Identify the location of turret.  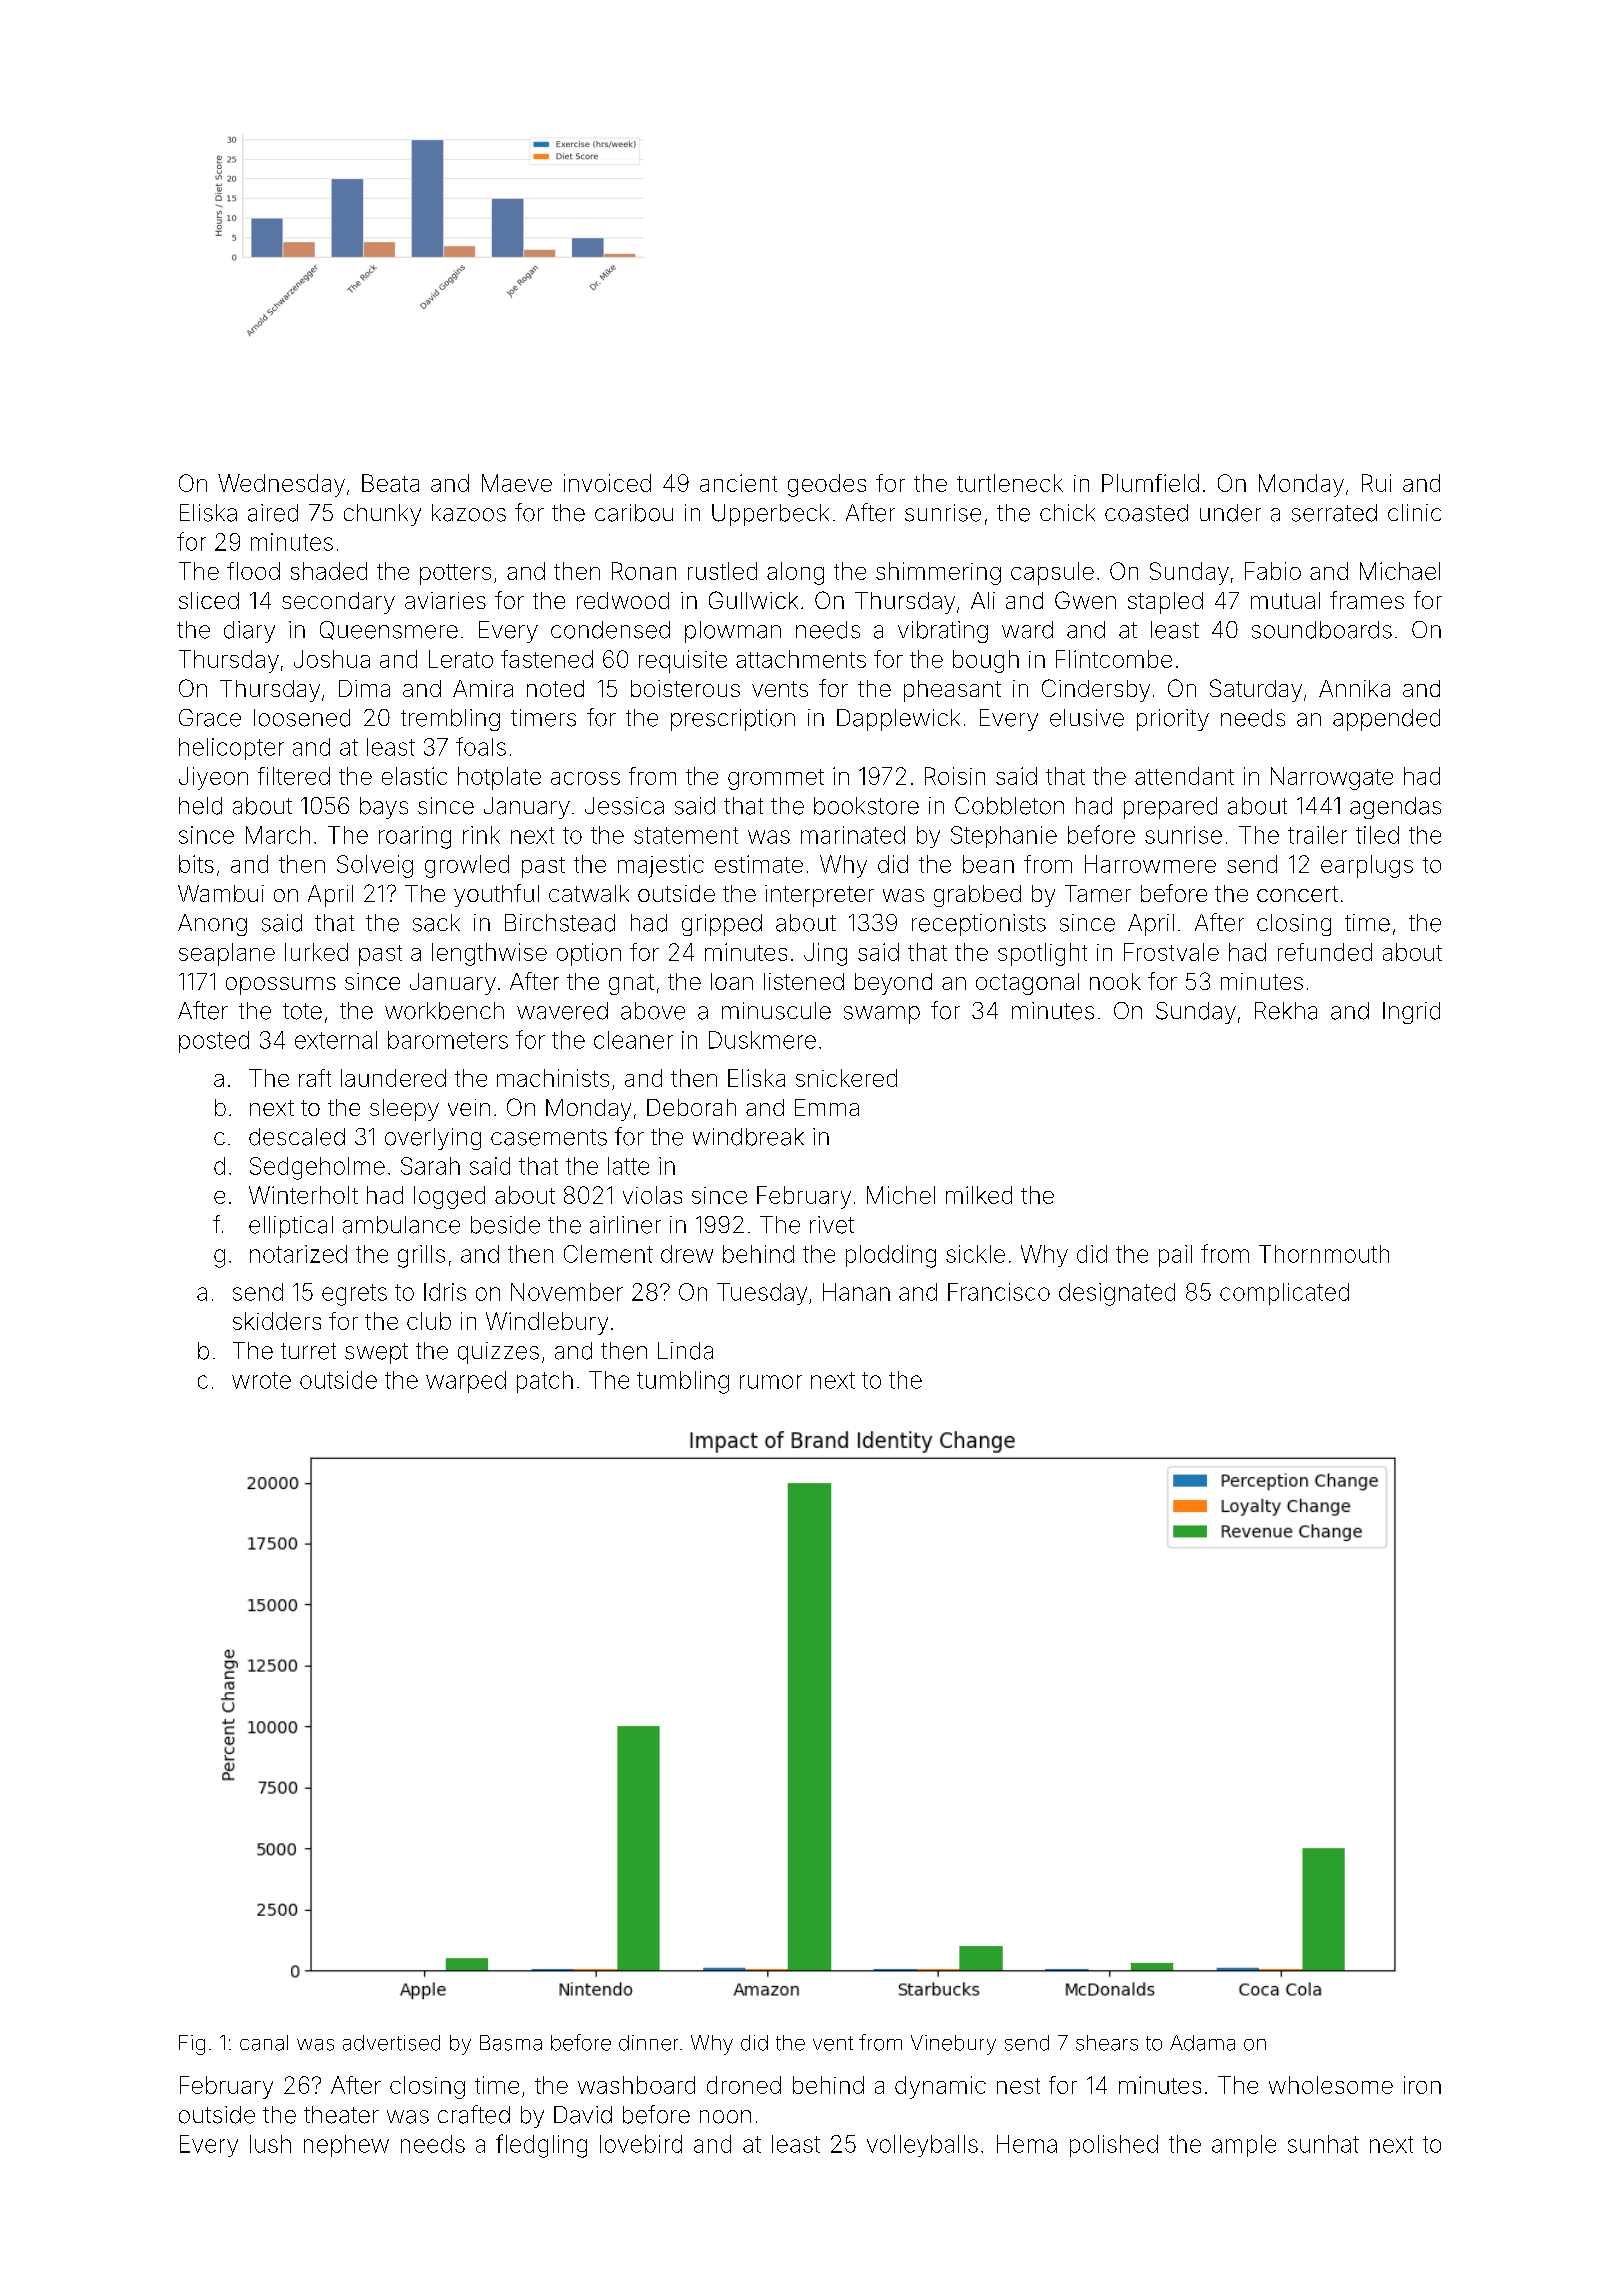
(308, 1351).
